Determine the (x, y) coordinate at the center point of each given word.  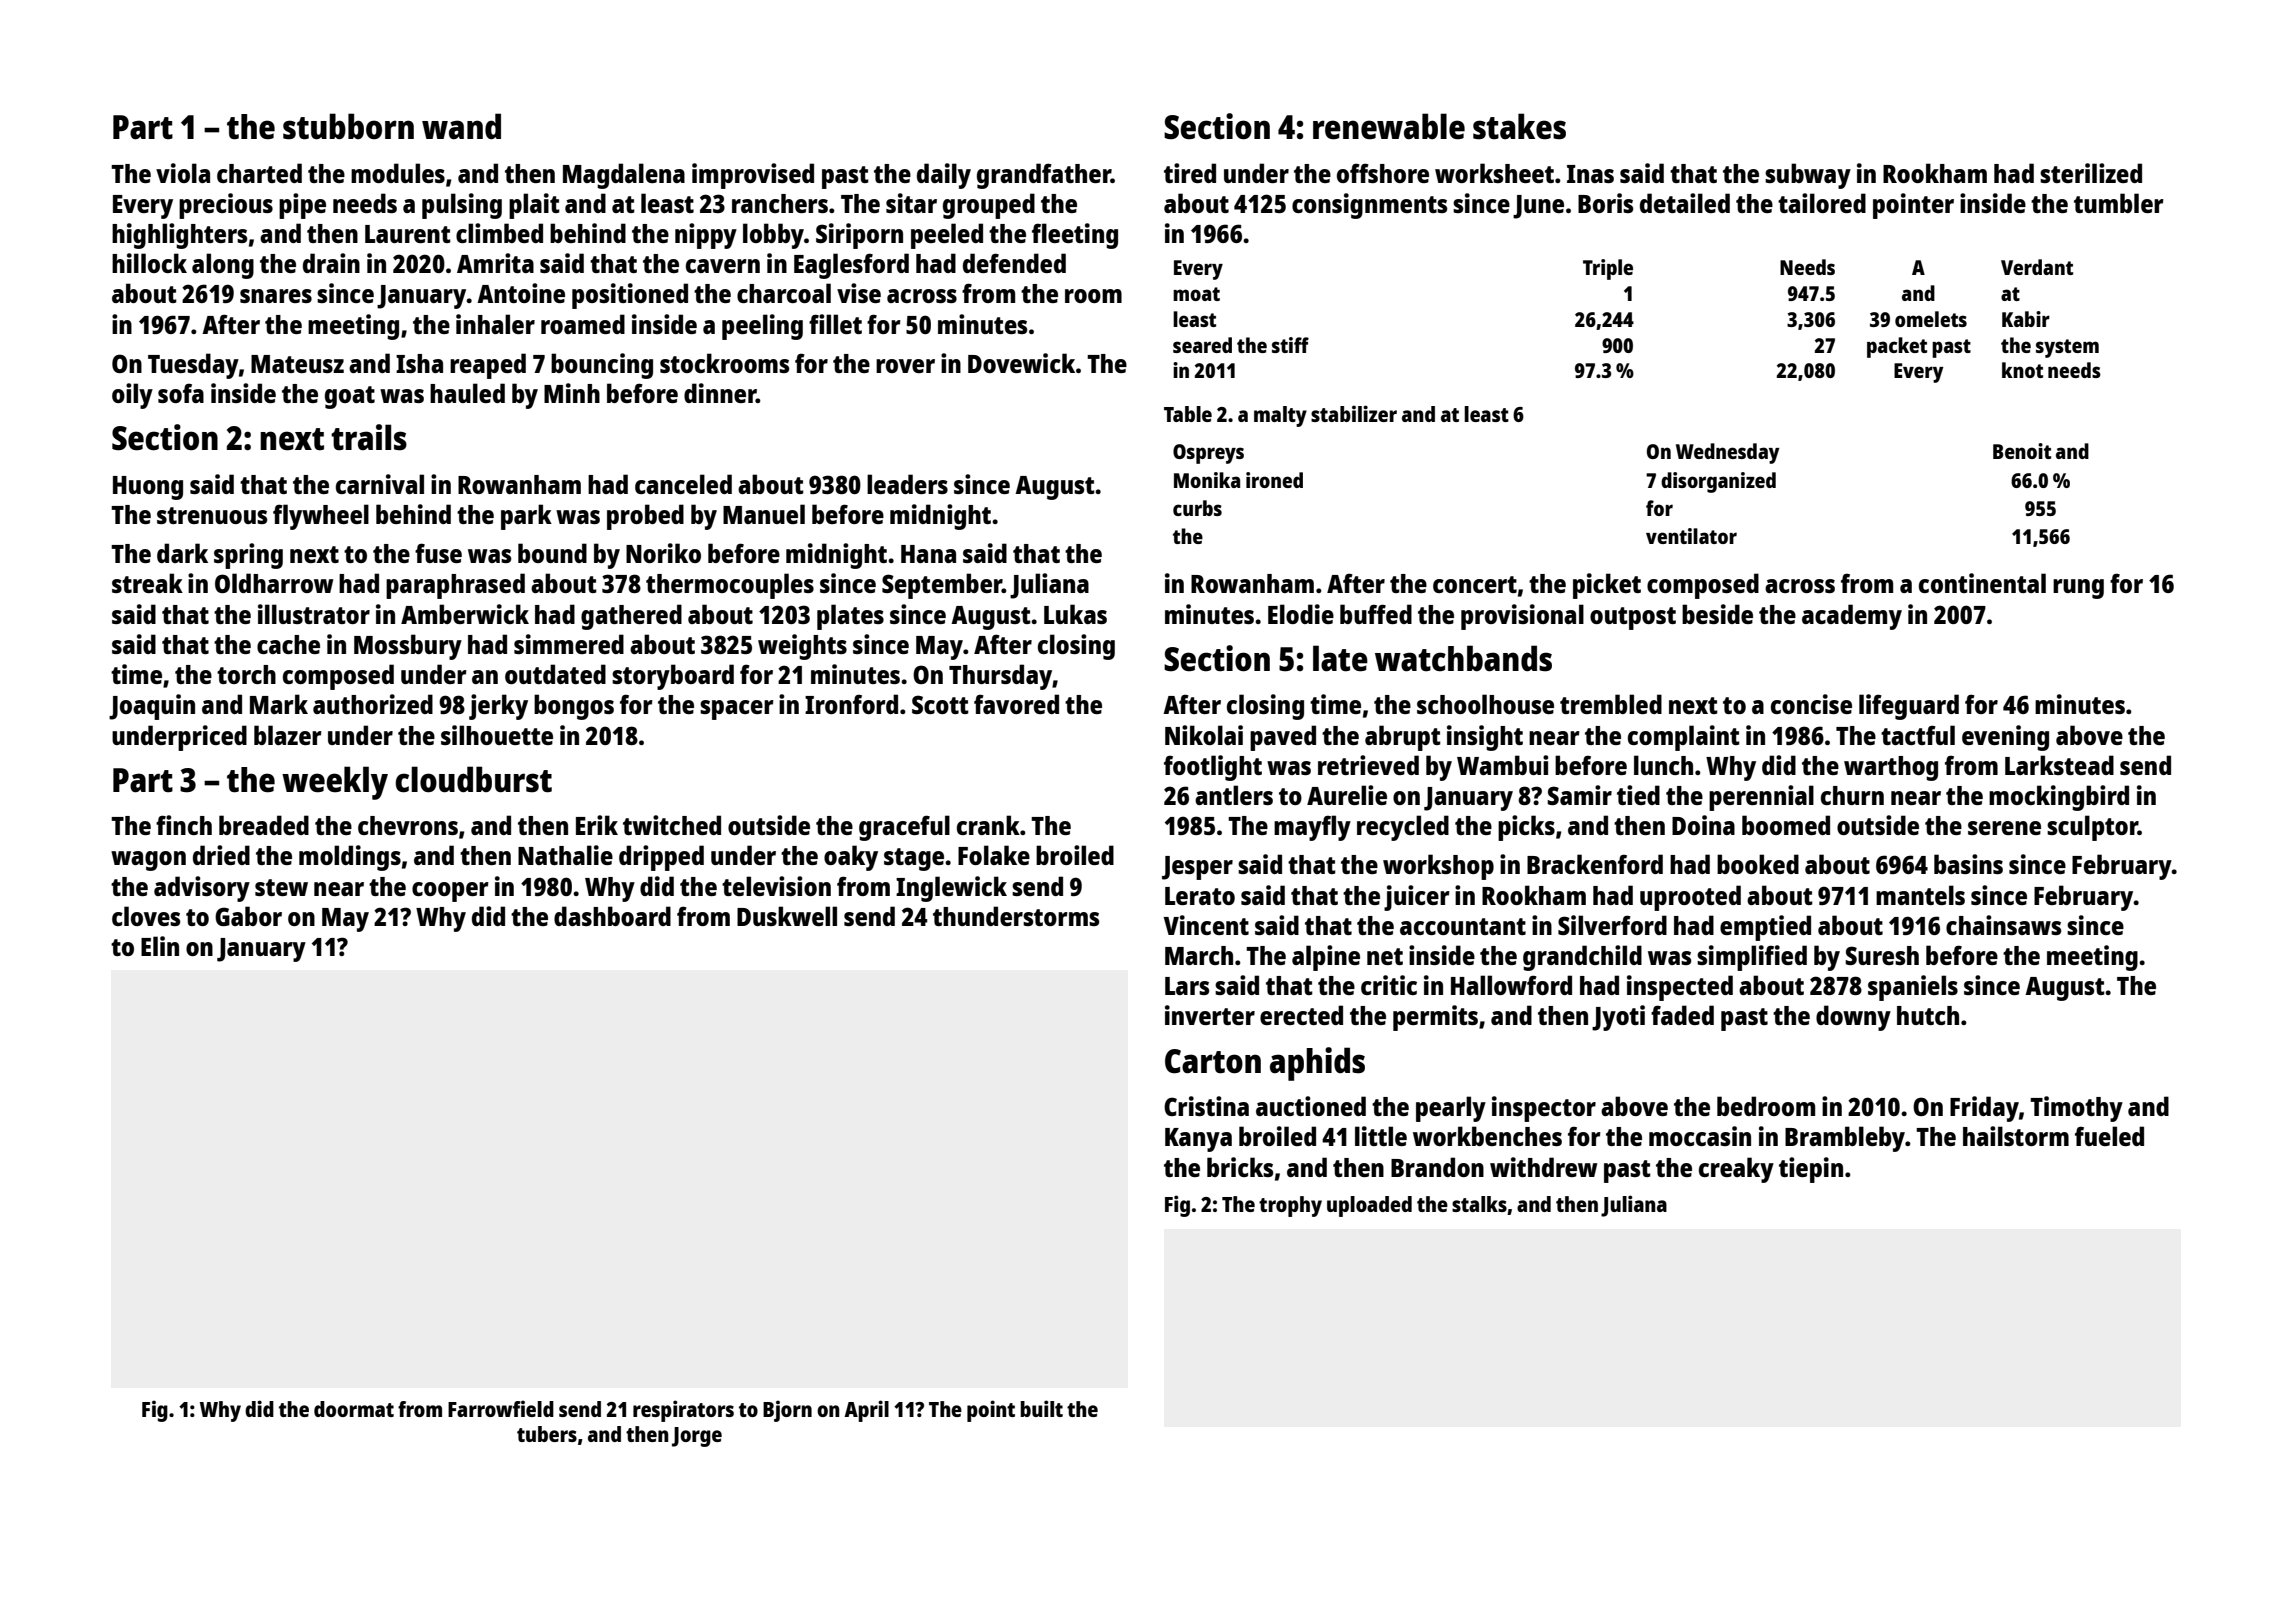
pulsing (462, 206)
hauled (467, 393)
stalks (1479, 1204)
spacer (737, 710)
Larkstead (2059, 765)
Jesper (1197, 868)
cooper (450, 892)
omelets (1931, 319)
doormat (354, 1409)
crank (988, 825)
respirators (683, 1411)
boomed (1786, 825)
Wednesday (1728, 453)
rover (905, 366)
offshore (1383, 173)
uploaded (1369, 1206)
